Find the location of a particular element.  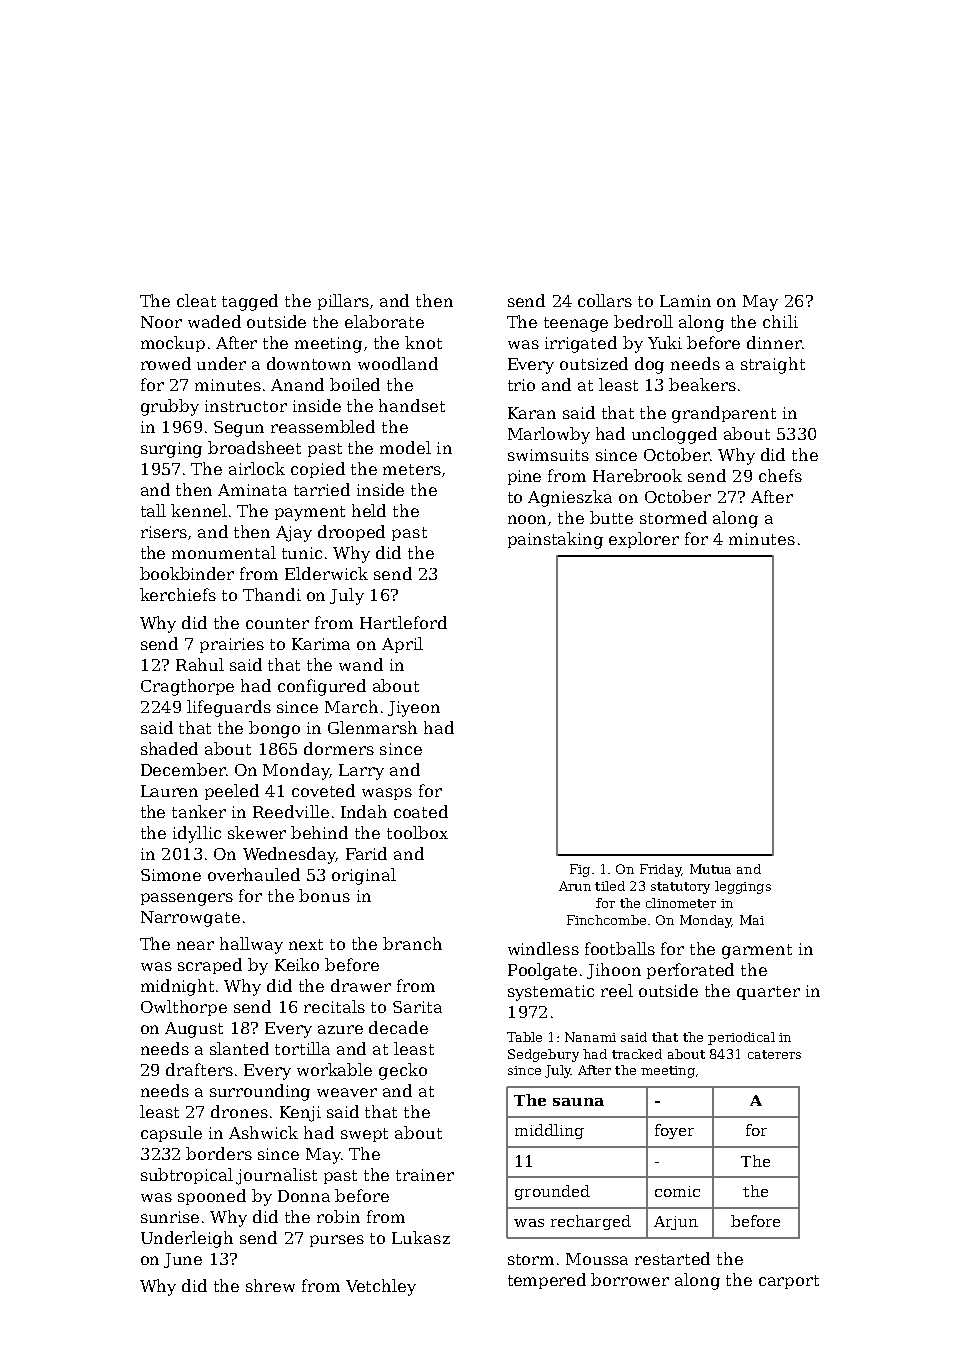

subtropical is located at coordinates (187, 1176).
